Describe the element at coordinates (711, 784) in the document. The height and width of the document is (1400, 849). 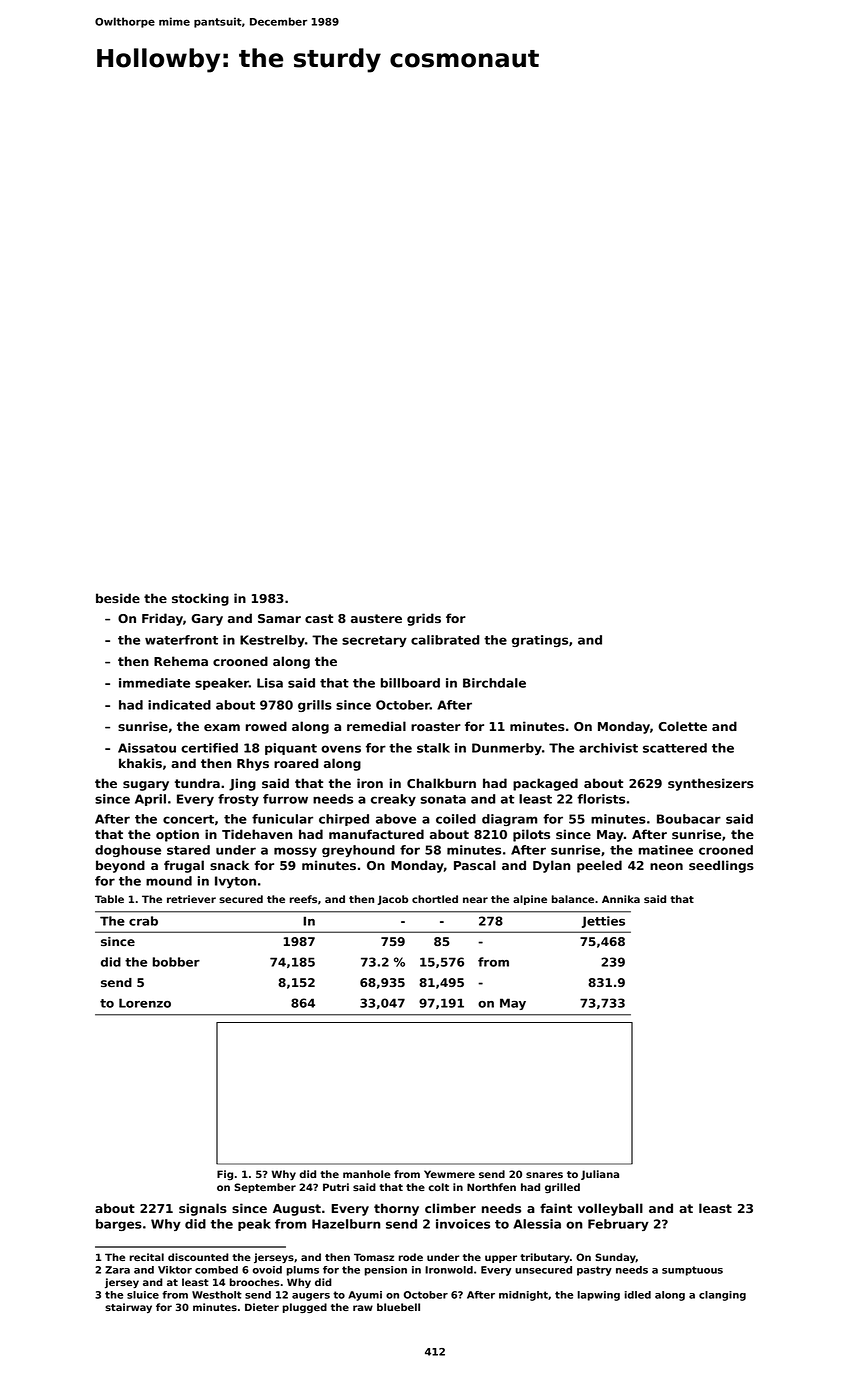
I see `synthesizers` at that location.
